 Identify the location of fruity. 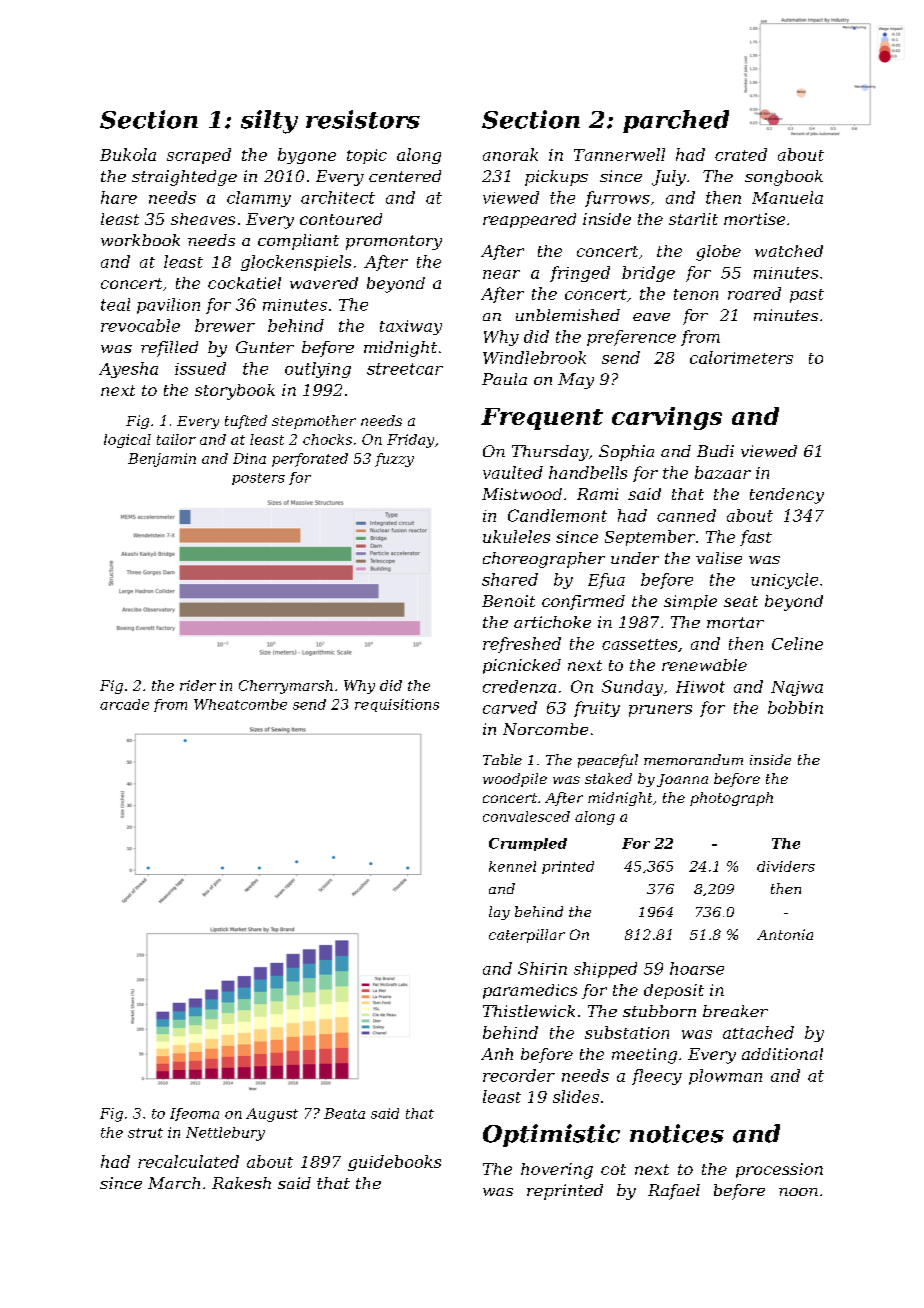
(597, 709).
